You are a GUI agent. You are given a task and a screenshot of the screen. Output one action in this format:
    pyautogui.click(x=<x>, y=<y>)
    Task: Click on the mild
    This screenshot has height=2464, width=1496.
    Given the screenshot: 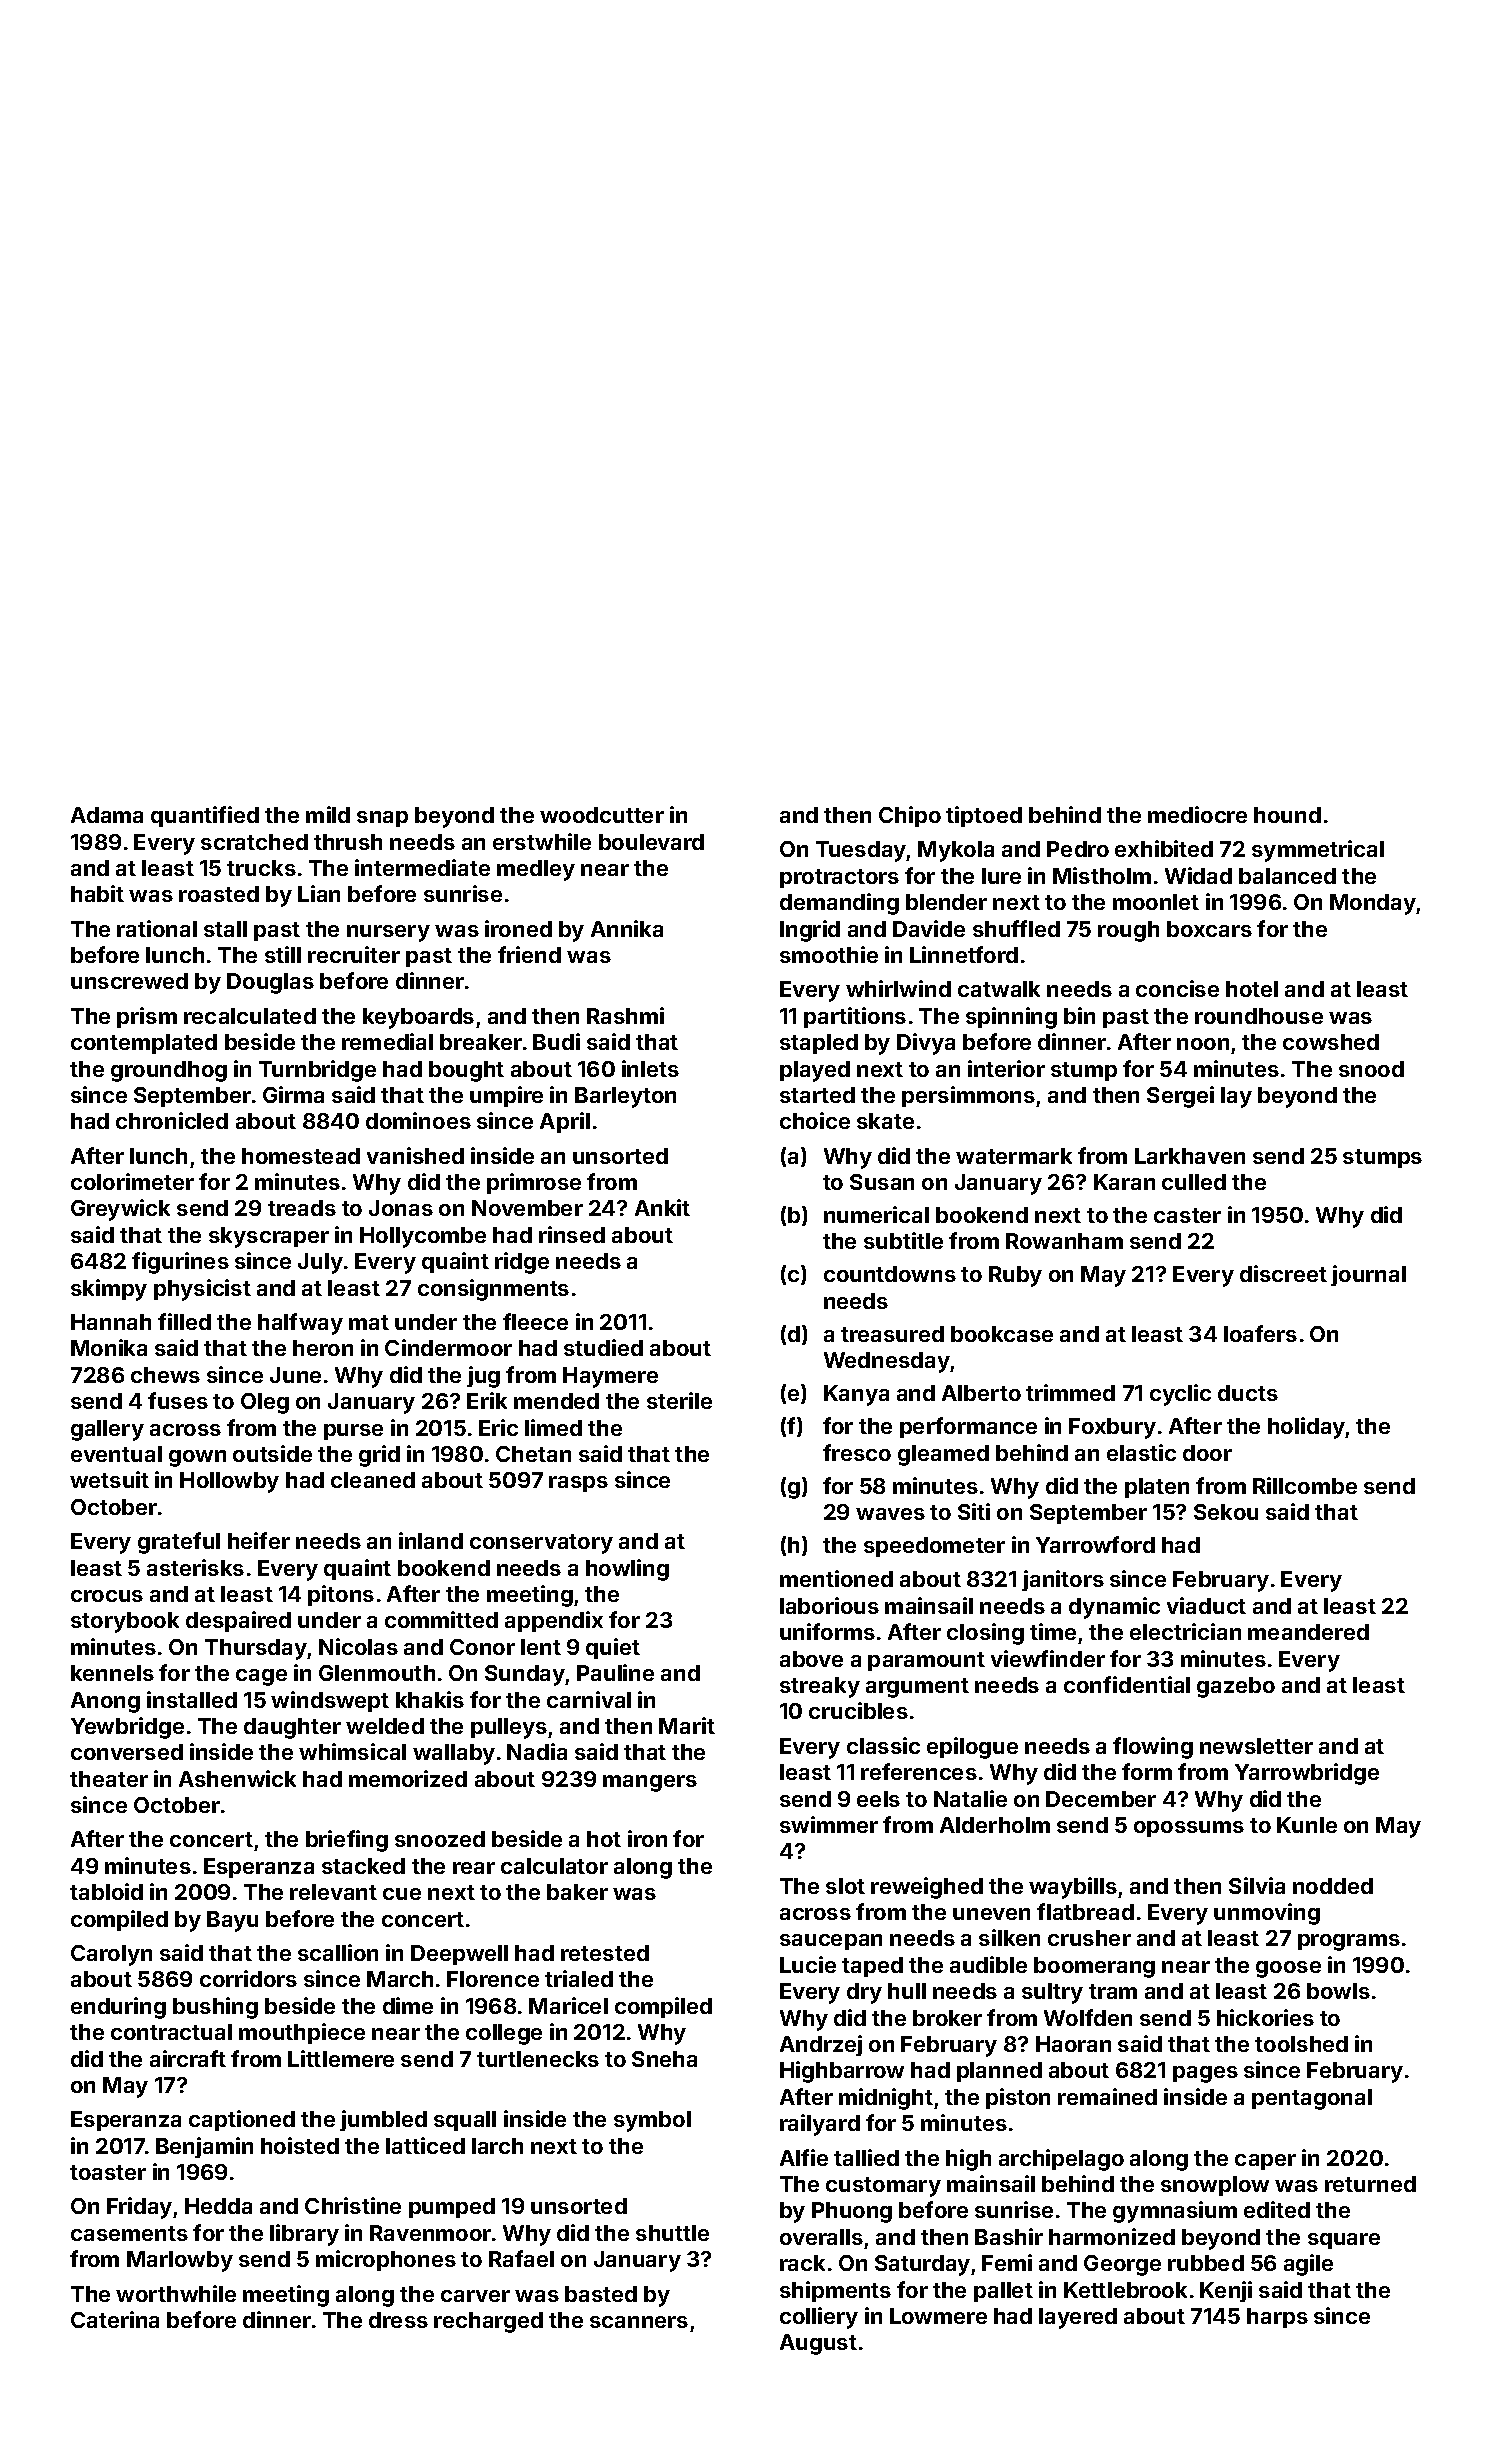 What is the action you would take?
    pyautogui.click(x=328, y=814)
